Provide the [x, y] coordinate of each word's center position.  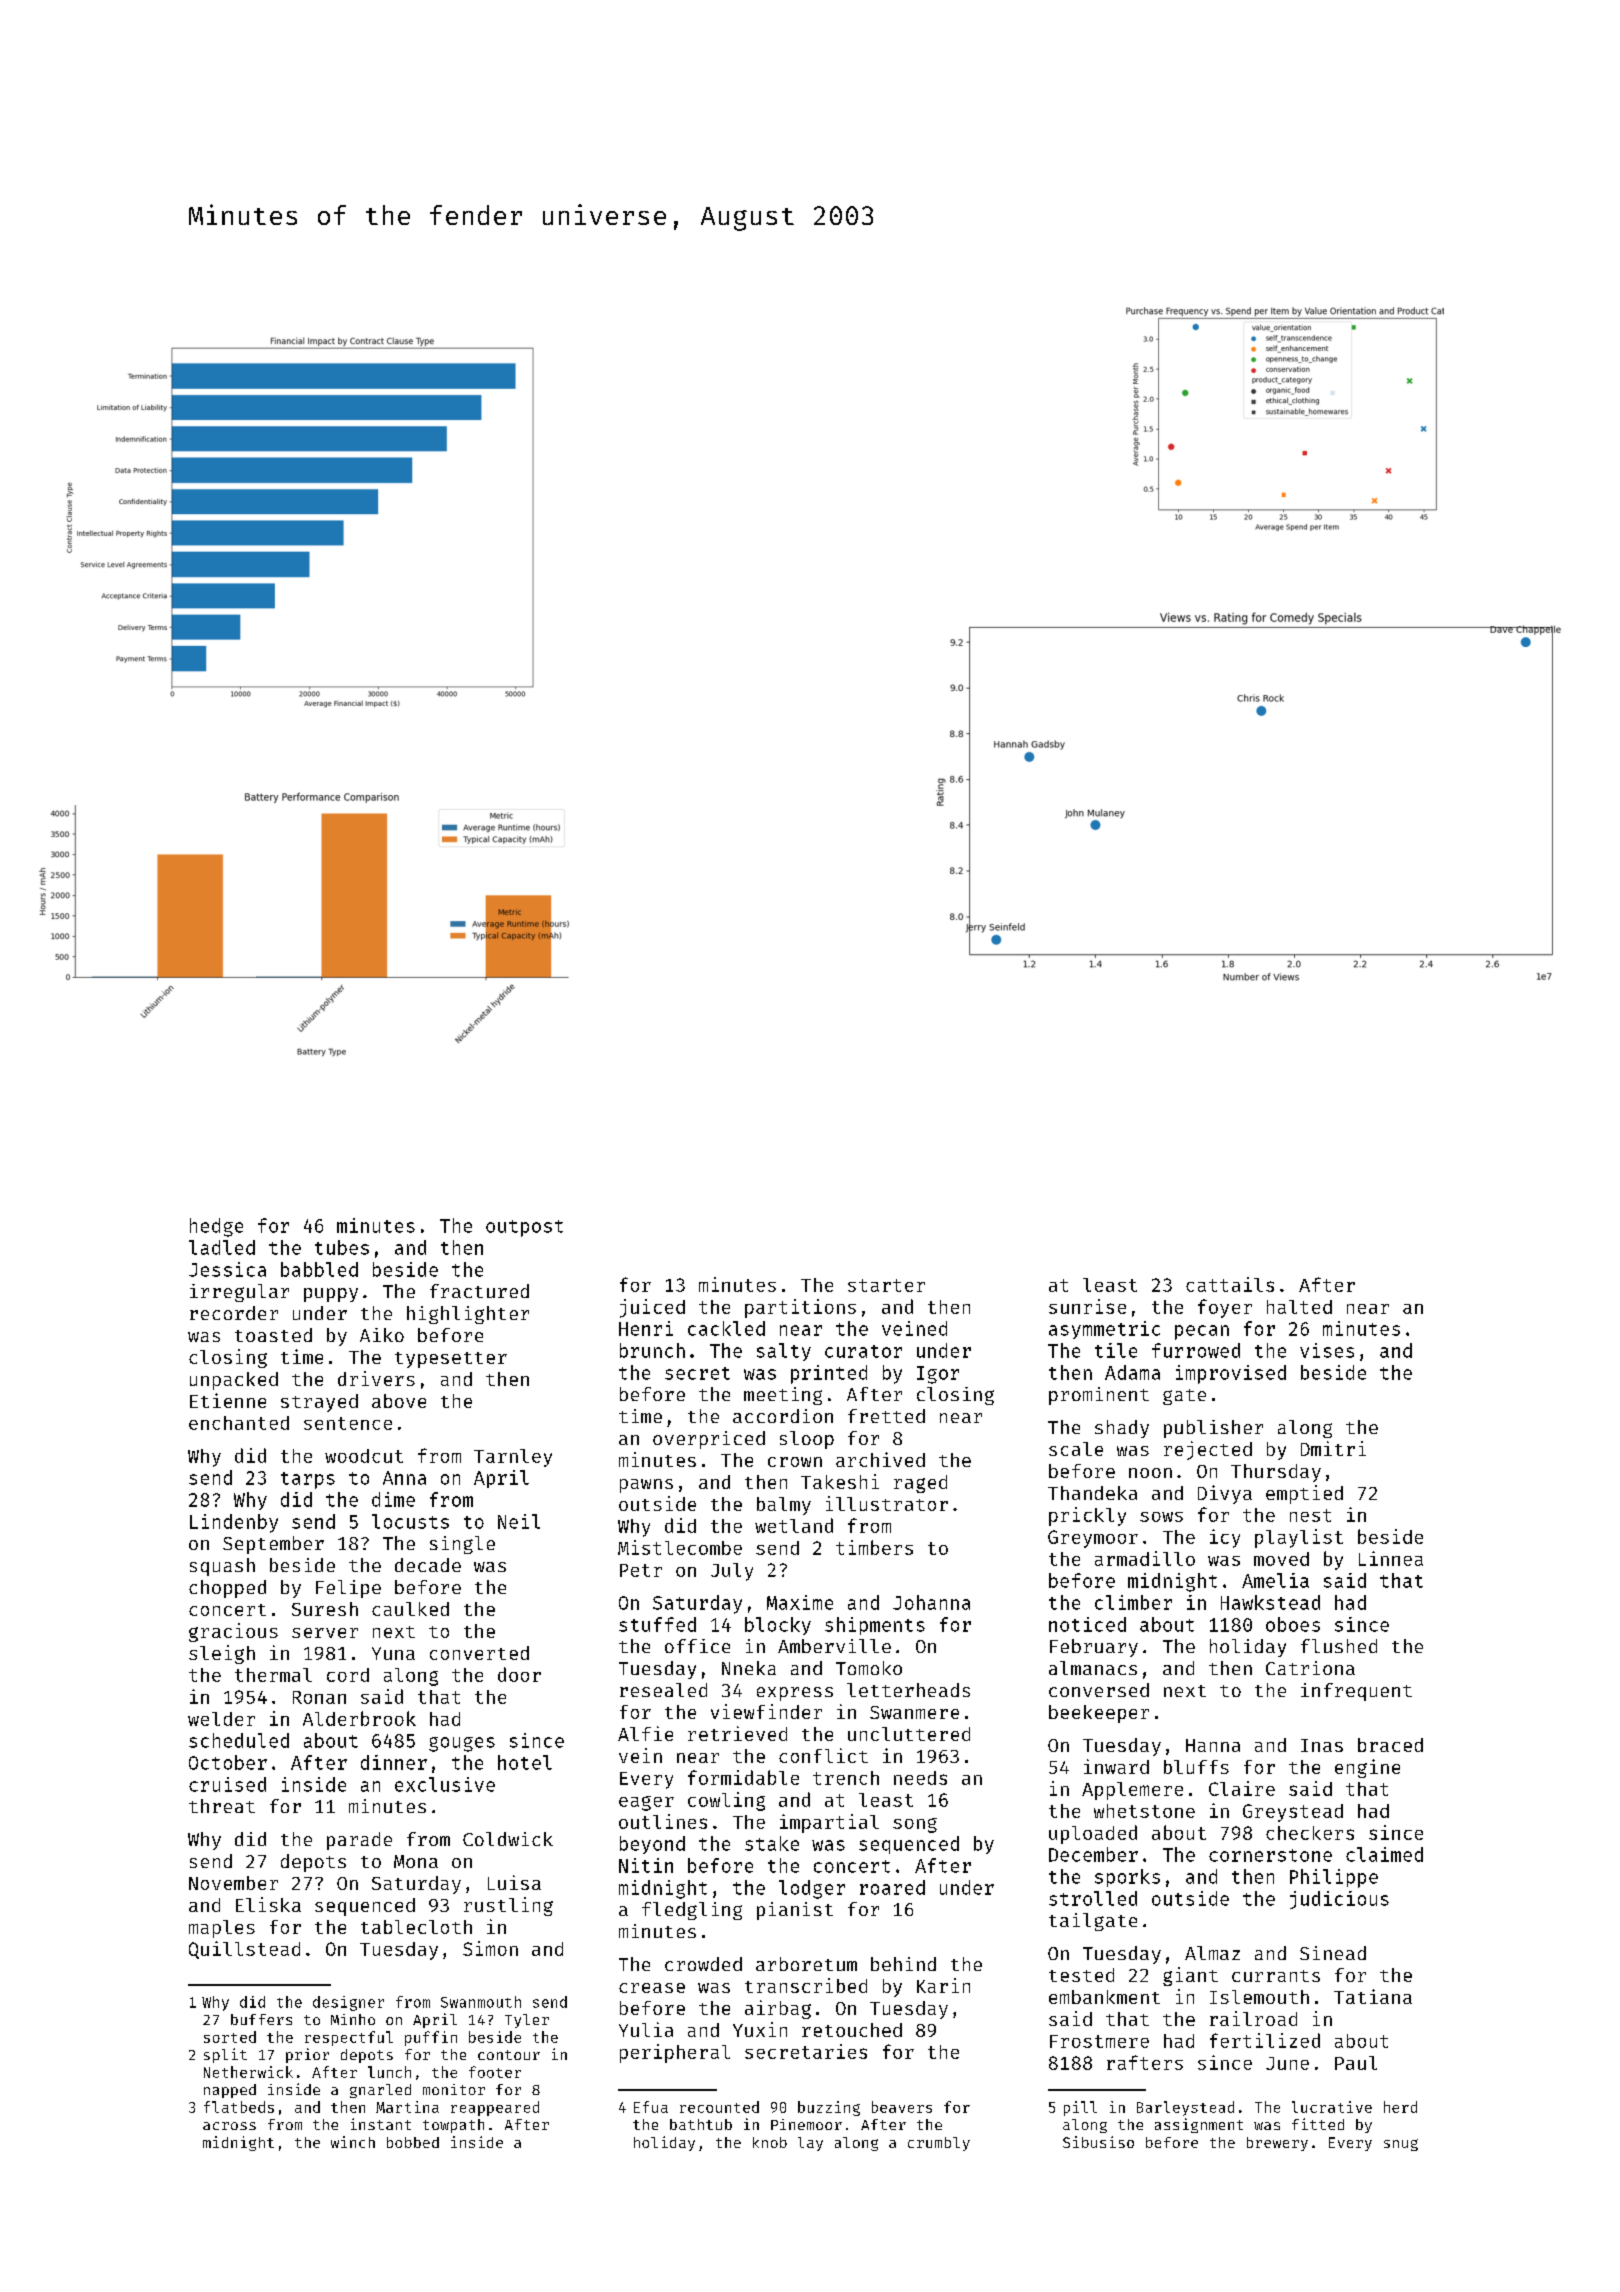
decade [428, 1565]
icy [1225, 1538]
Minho [353, 2019]
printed [829, 1374]
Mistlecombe [680, 1547]
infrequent [1356, 1692]
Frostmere [1099, 2041]
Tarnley [513, 1458]
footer [495, 2072]
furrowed [1196, 1350]
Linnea [1391, 1558]
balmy [784, 1506]
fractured [479, 1291]
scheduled [239, 1740]
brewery [1277, 2144]
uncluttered [909, 1734]
